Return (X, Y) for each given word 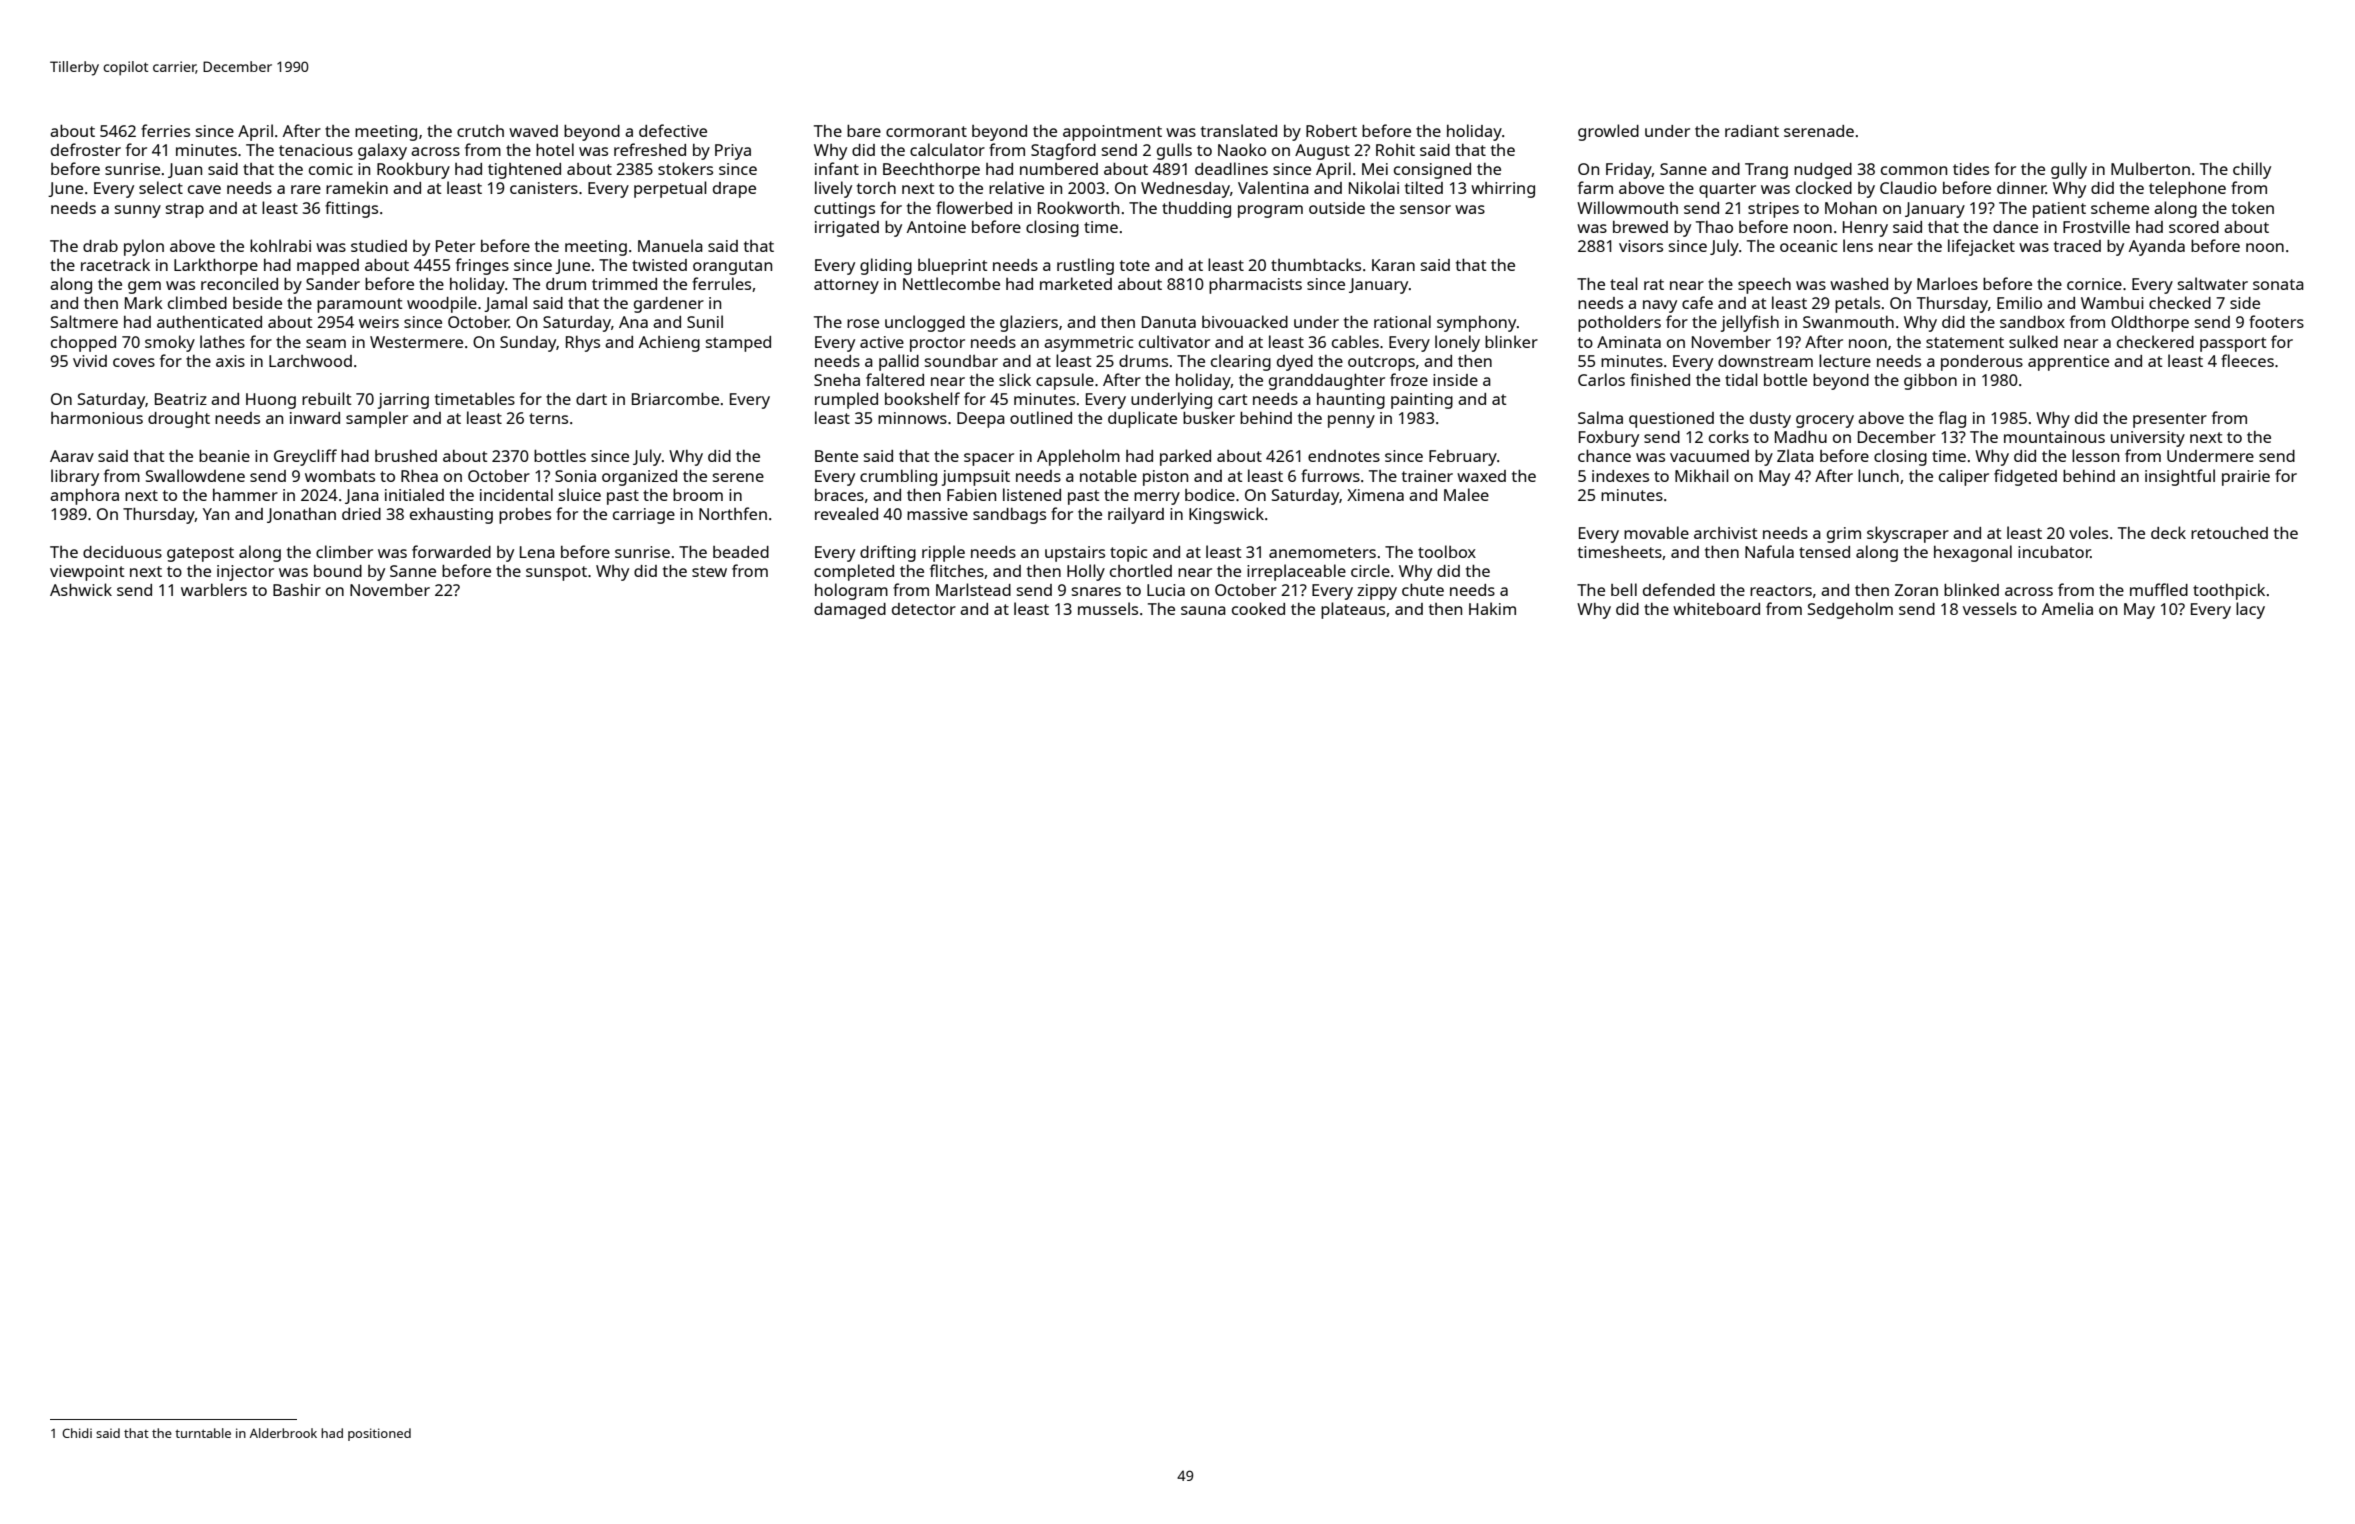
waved (533, 131)
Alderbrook (283, 1433)
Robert (1331, 131)
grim (1844, 535)
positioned (379, 1434)
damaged (850, 611)
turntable (203, 1433)
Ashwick (81, 589)
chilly (2252, 170)
